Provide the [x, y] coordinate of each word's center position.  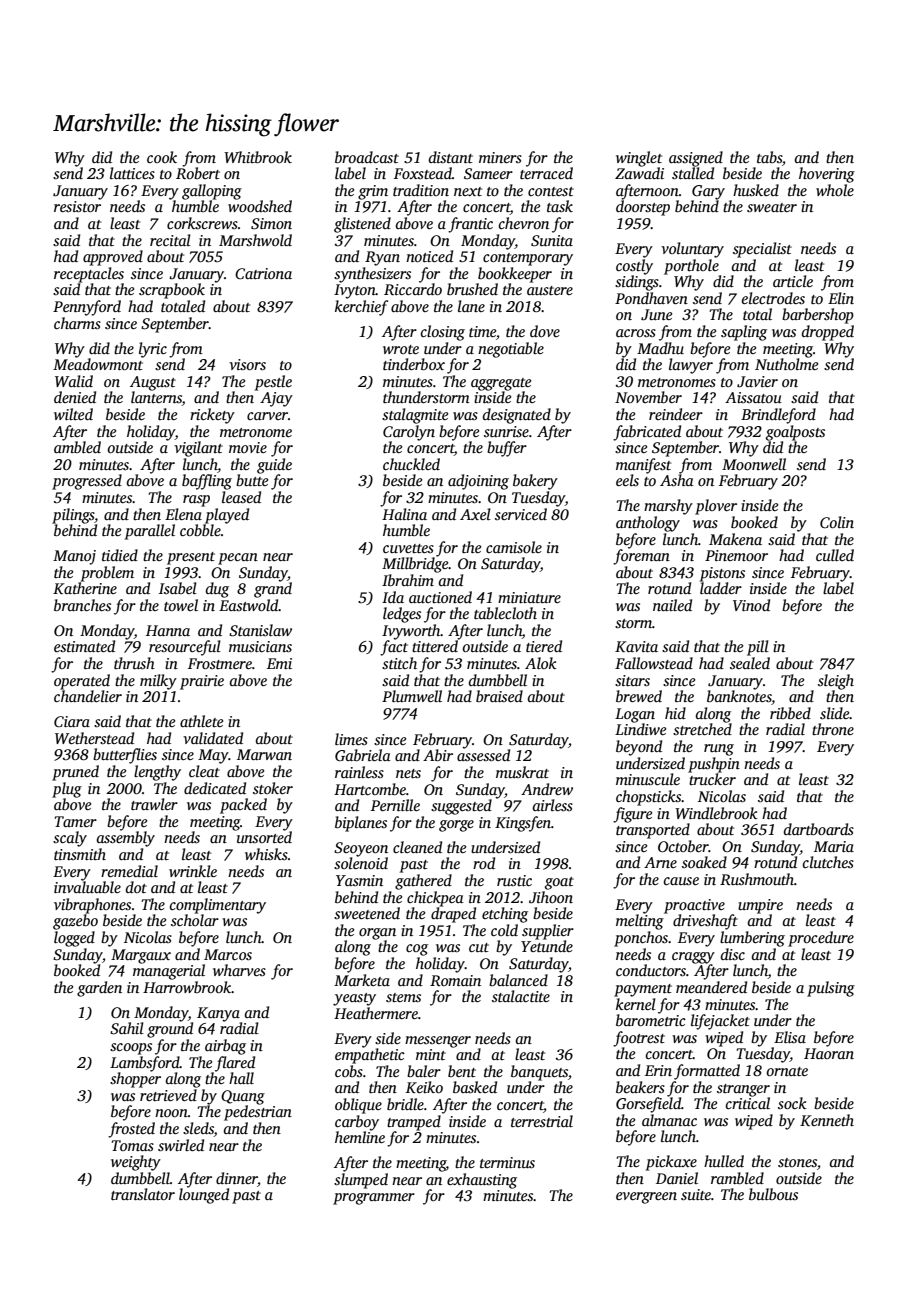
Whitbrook [258, 157]
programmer [374, 1199]
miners [500, 157]
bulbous [773, 1194]
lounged [204, 1196]
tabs [769, 157]
